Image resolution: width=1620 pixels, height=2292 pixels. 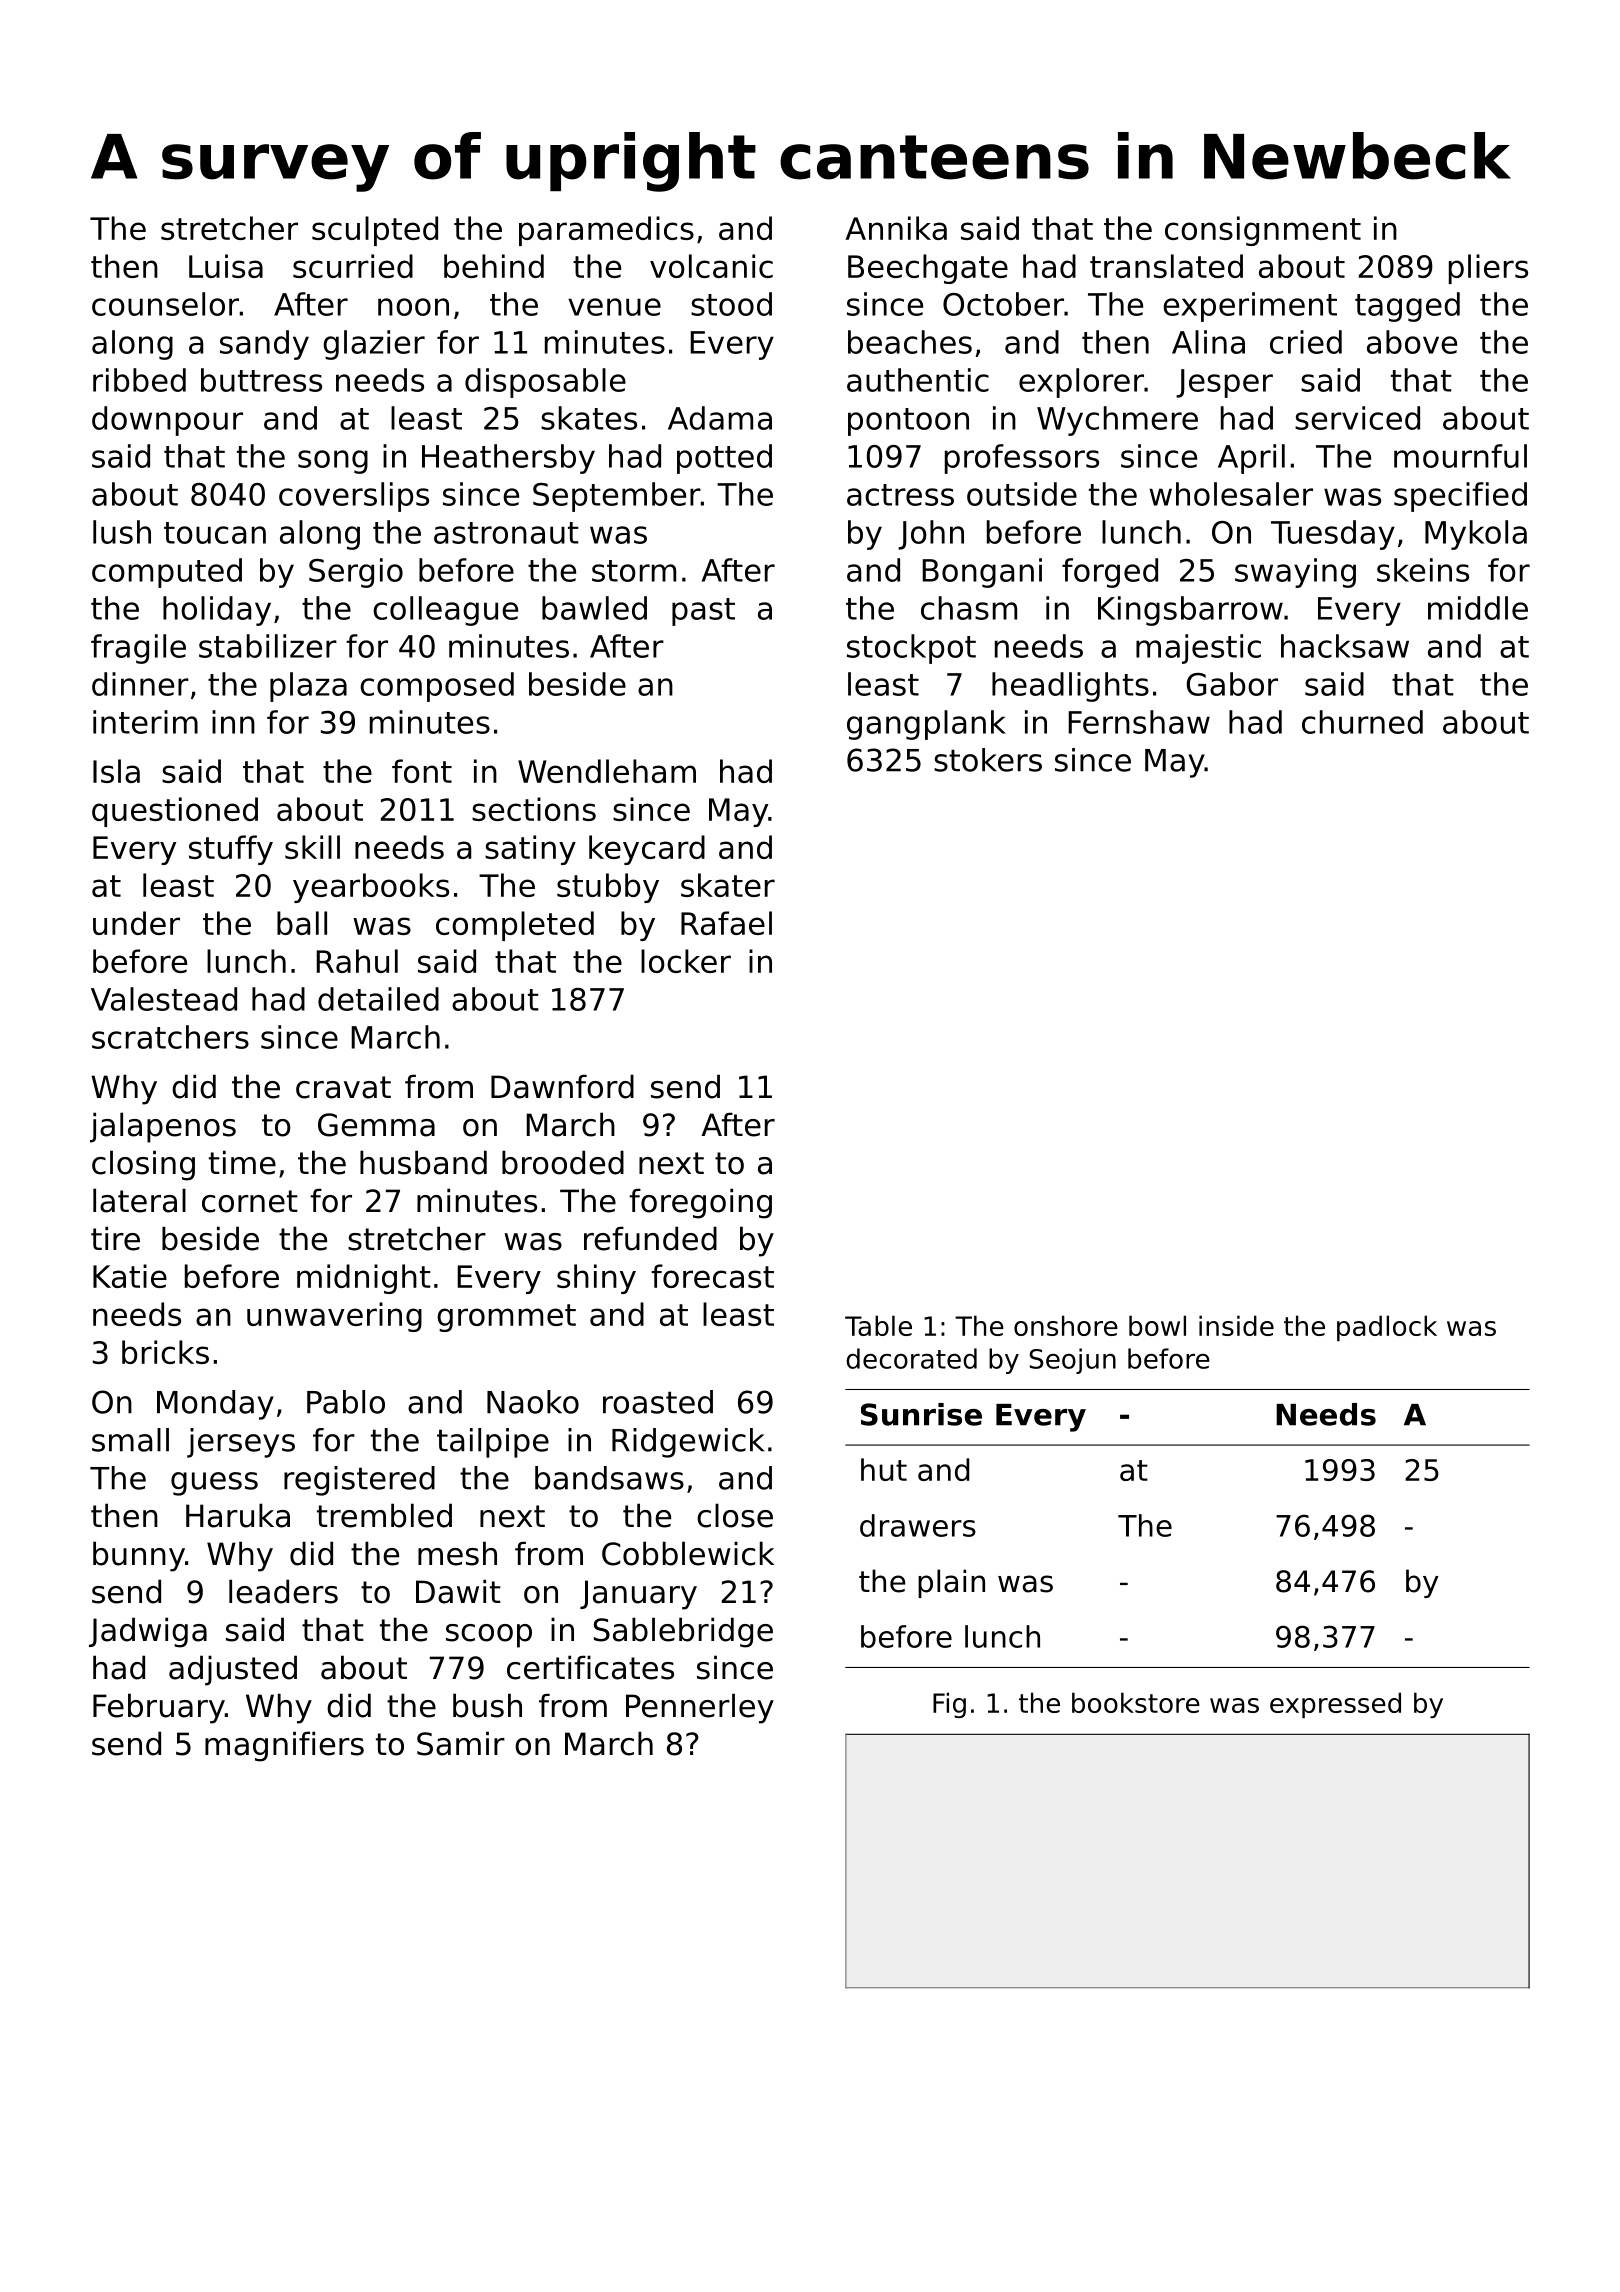 What do you see at coordinates (284, 1746) in the page?
I see `magnifiers` at bounding box center [284, 1746].
